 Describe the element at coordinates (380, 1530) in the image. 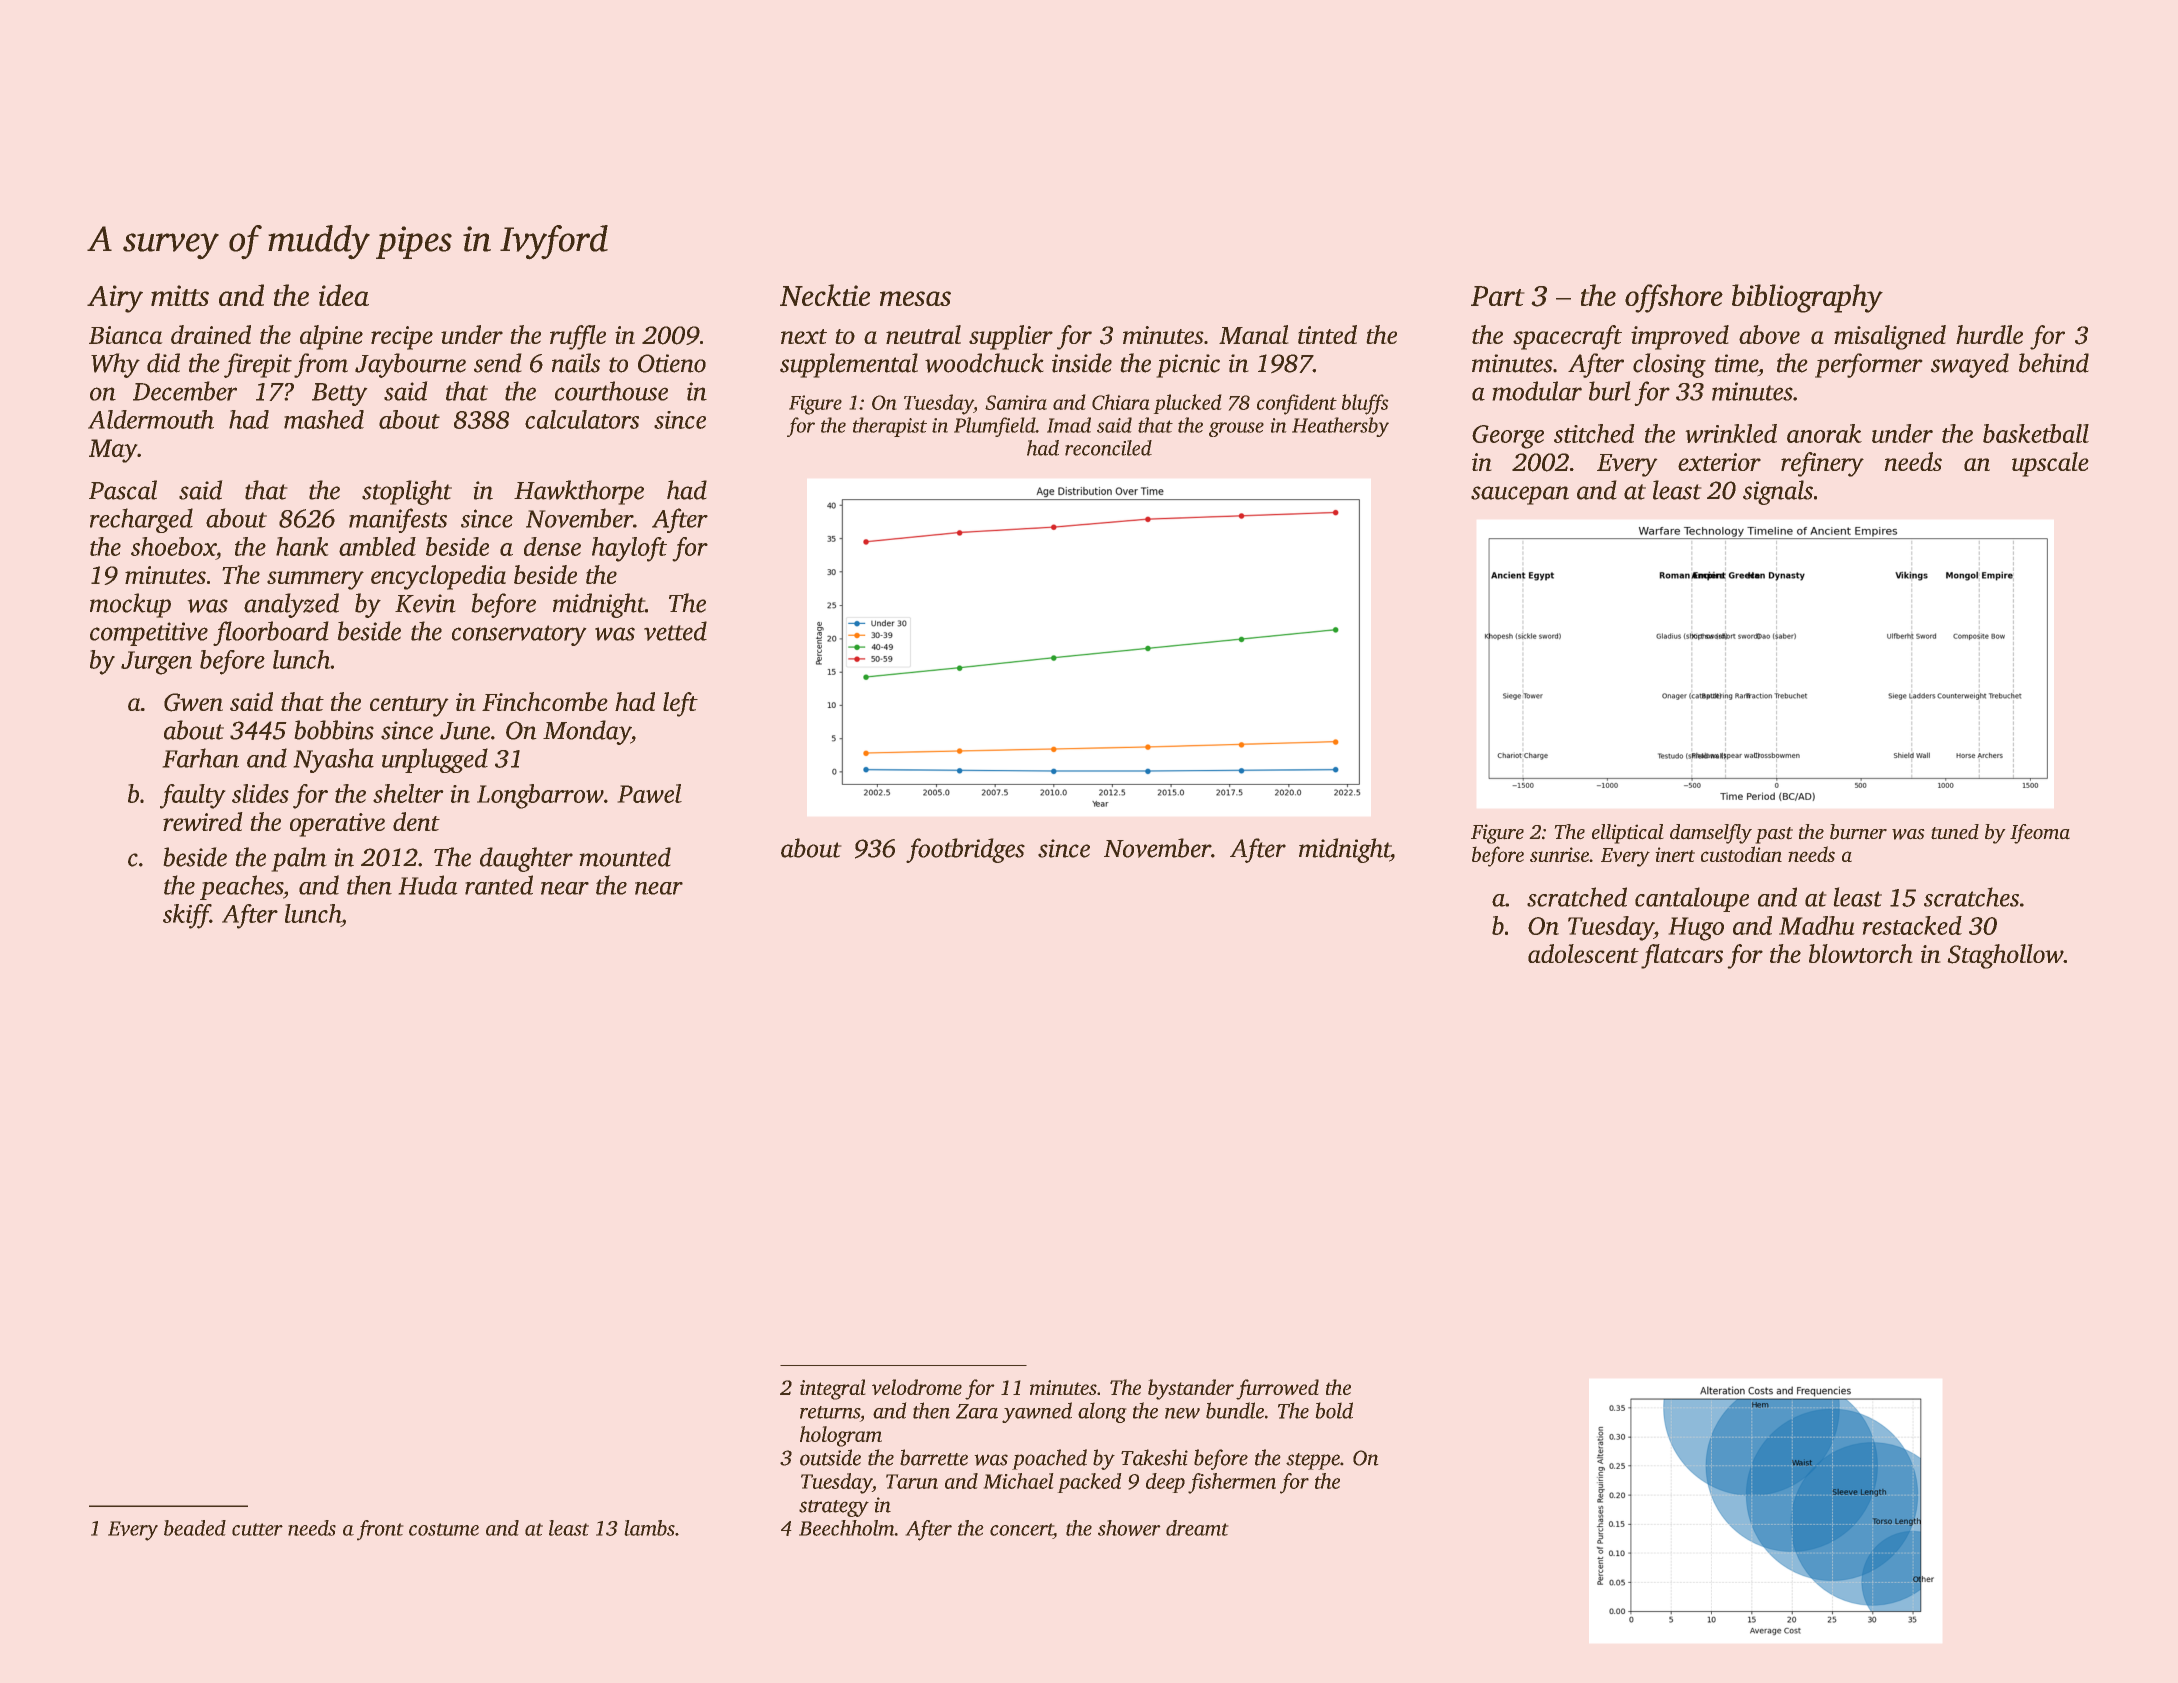

I see `front` at that location.
